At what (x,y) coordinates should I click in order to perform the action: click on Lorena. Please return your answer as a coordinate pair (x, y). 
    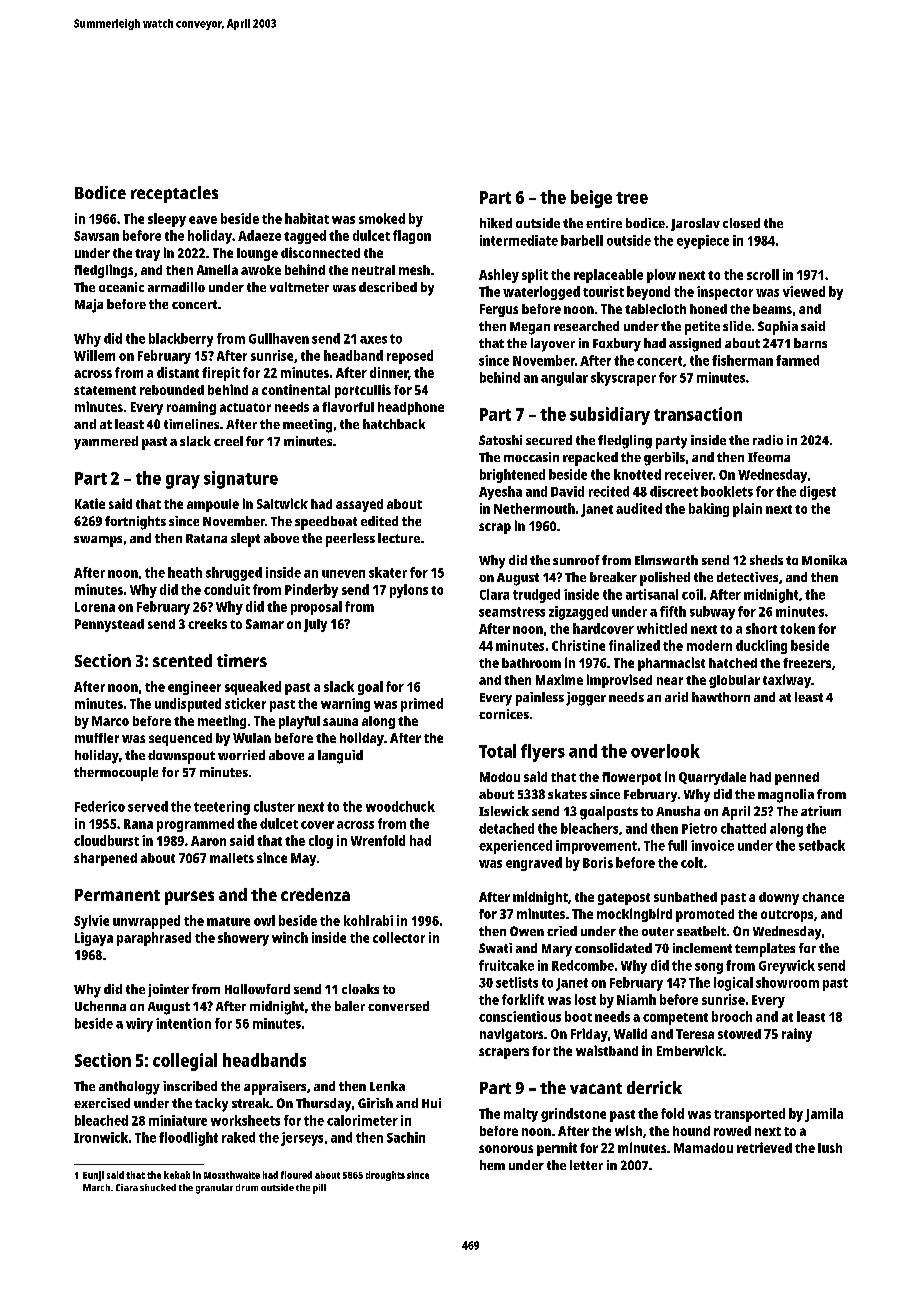
    Looking at the image, I should click on (95, 607).
